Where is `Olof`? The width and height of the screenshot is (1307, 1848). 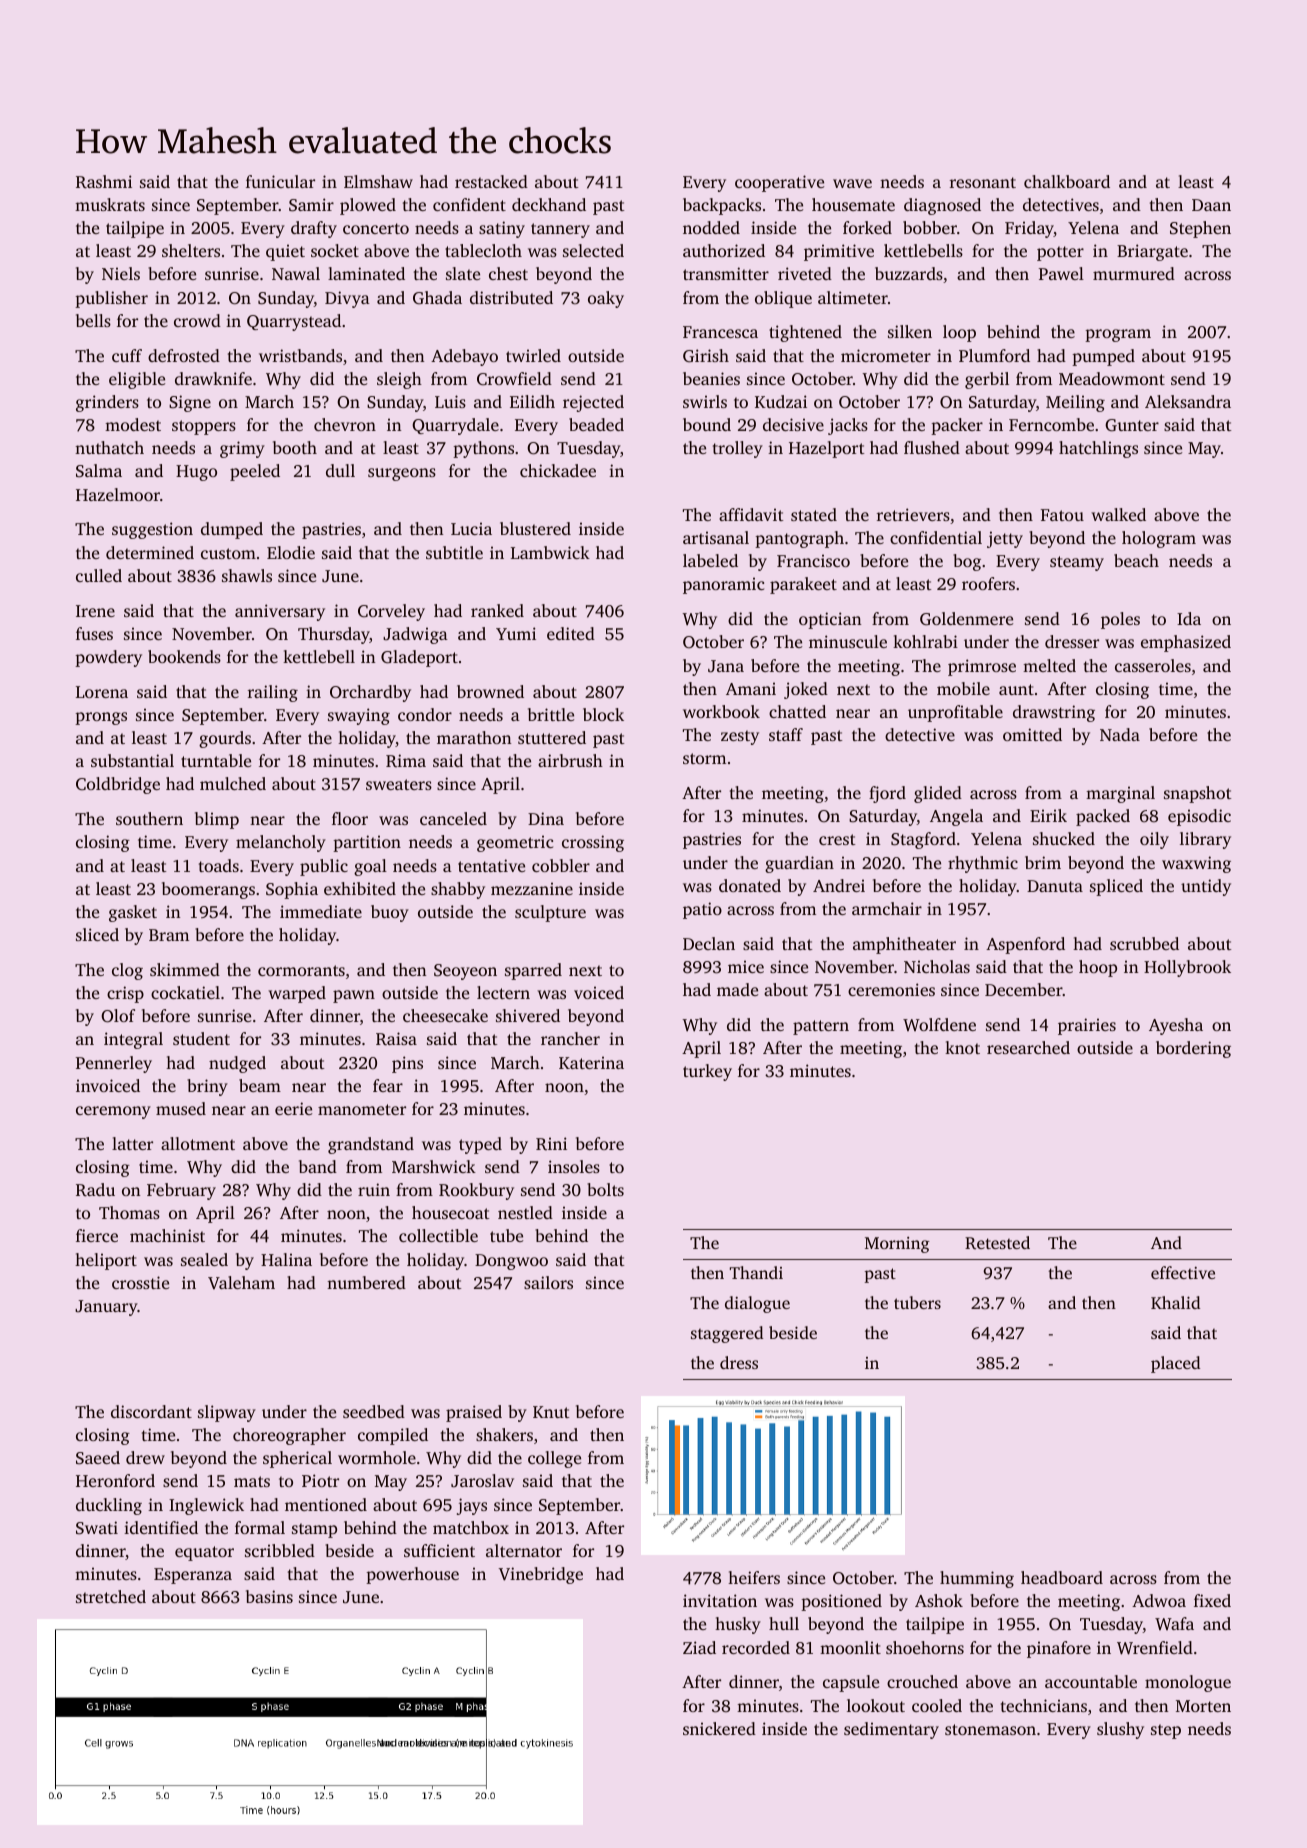
Olof is located at coordinates (118, 1016).
